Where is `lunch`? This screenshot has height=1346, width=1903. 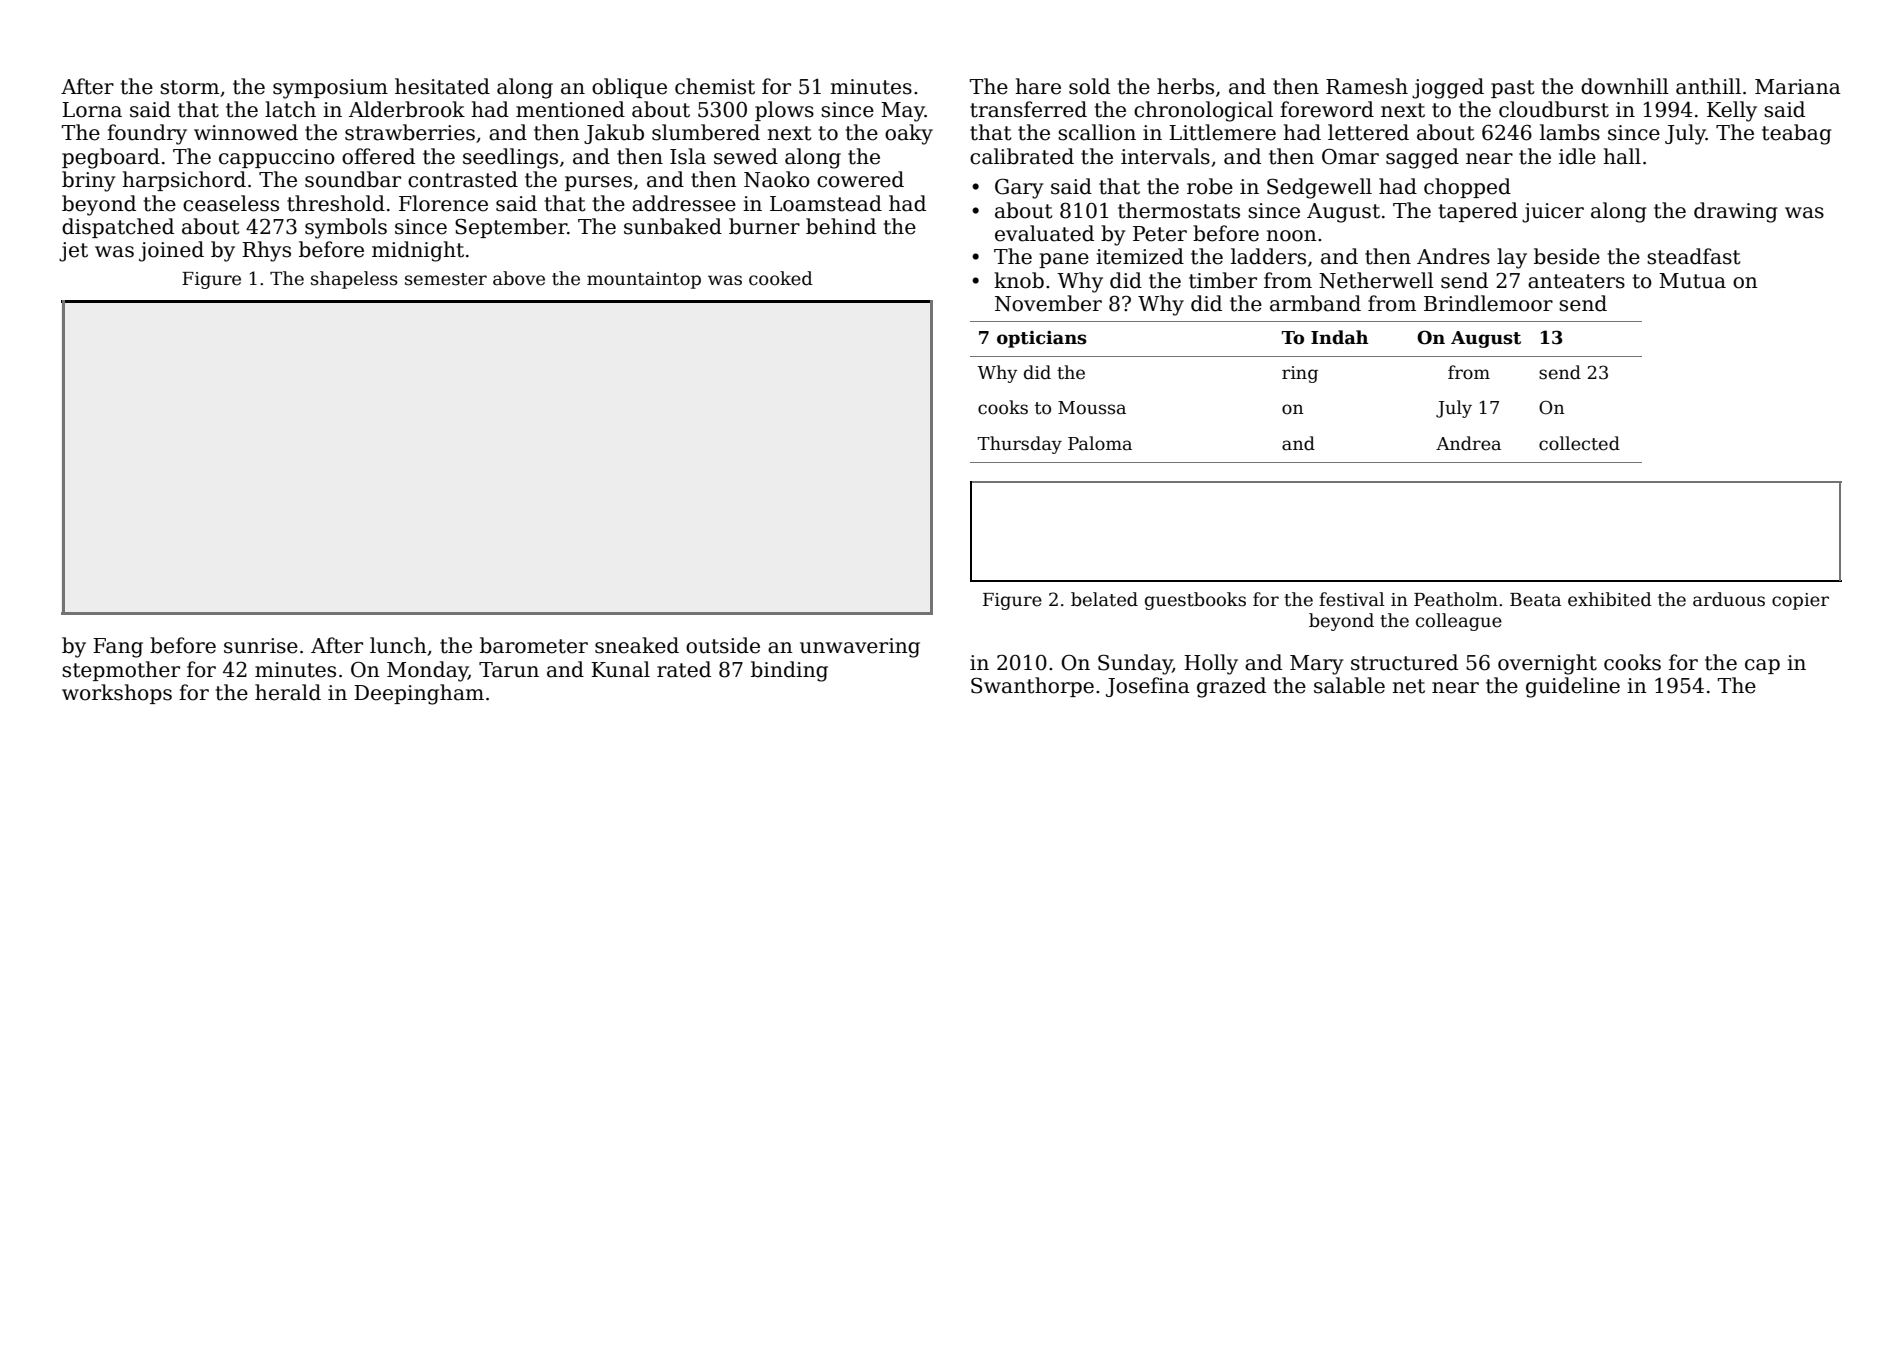 lunch is located at coordinates (398, 645).
